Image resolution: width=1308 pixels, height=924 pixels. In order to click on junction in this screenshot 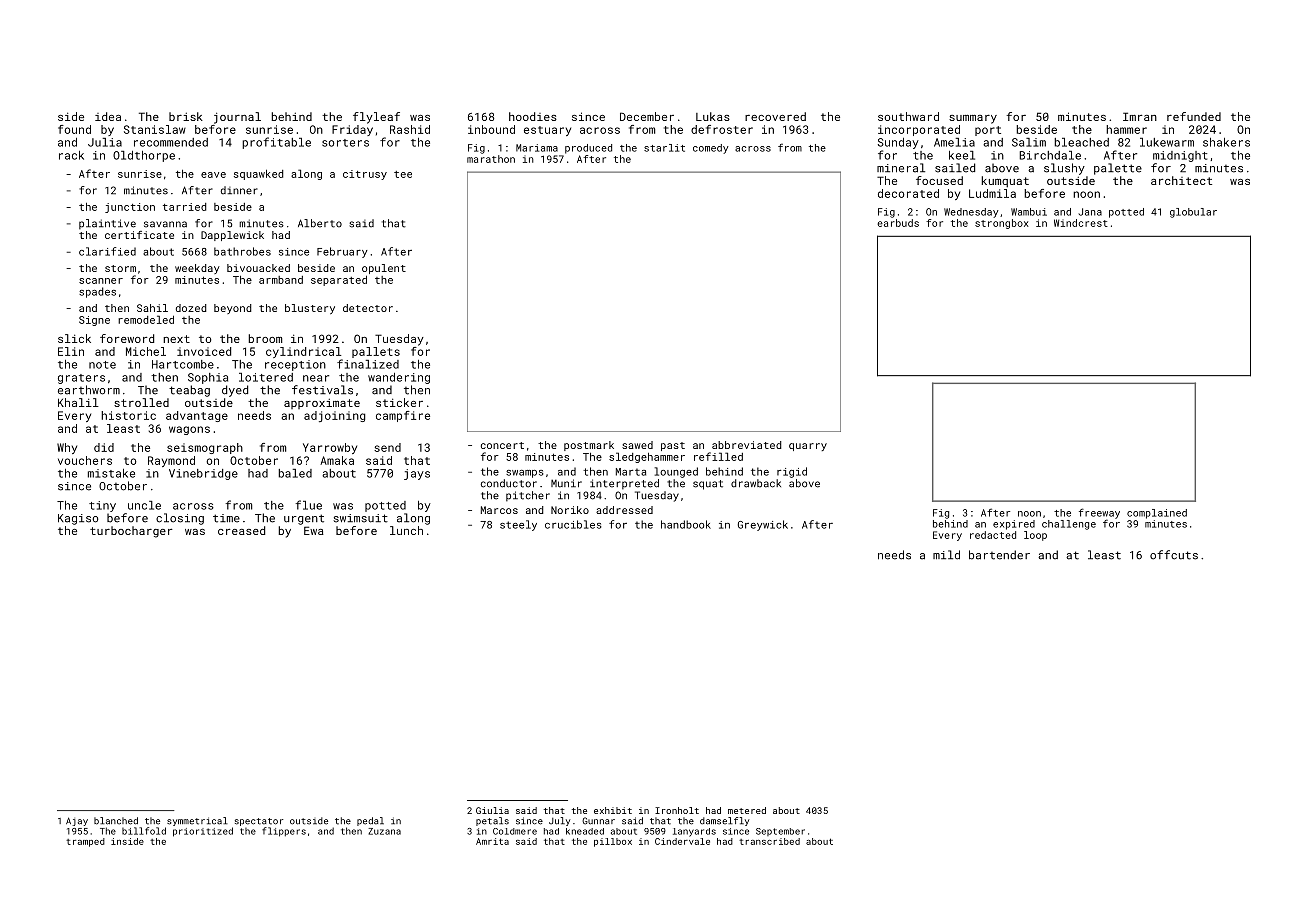, I will do `click(130, 208)`.
